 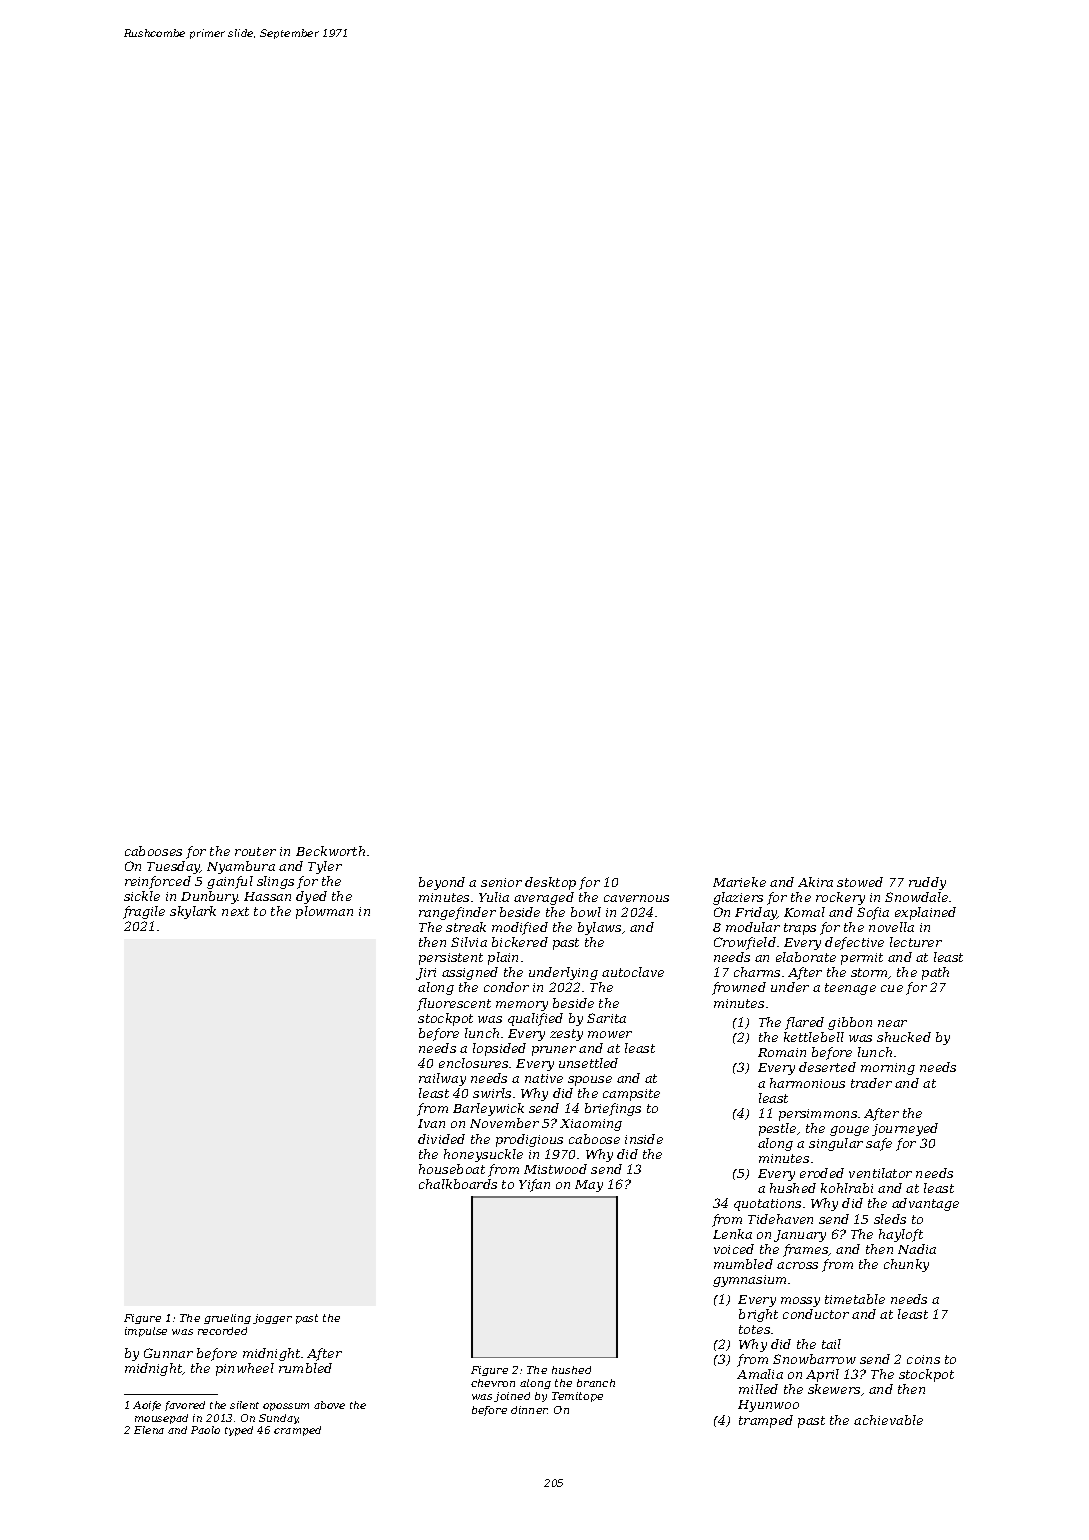 What do you see at coordinates (754, 1329) in the document?
I see `totes` at bounding box center [754, 1329].
